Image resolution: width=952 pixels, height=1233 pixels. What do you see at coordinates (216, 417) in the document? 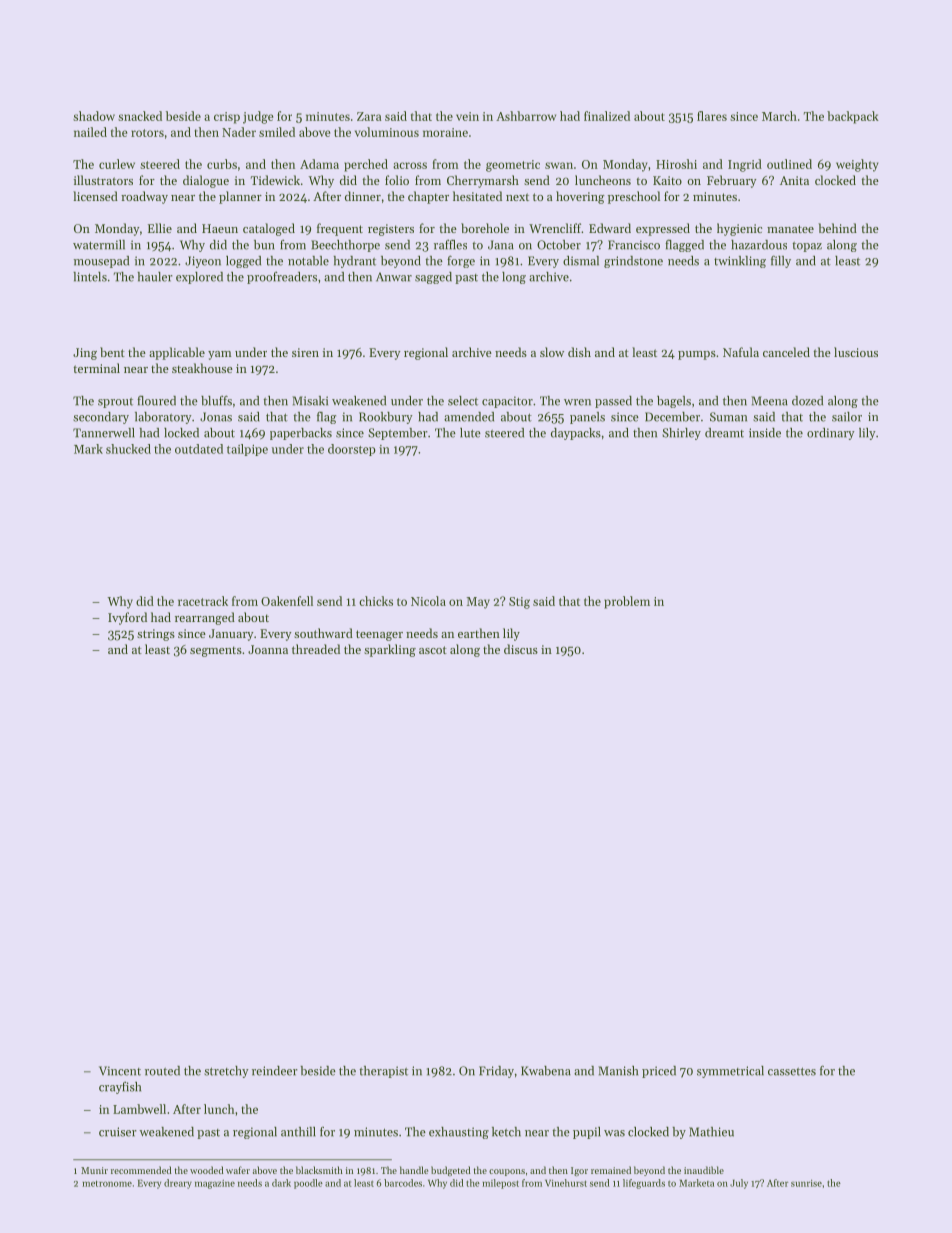
I see `Jonas` at bounding box center [216, 417].
